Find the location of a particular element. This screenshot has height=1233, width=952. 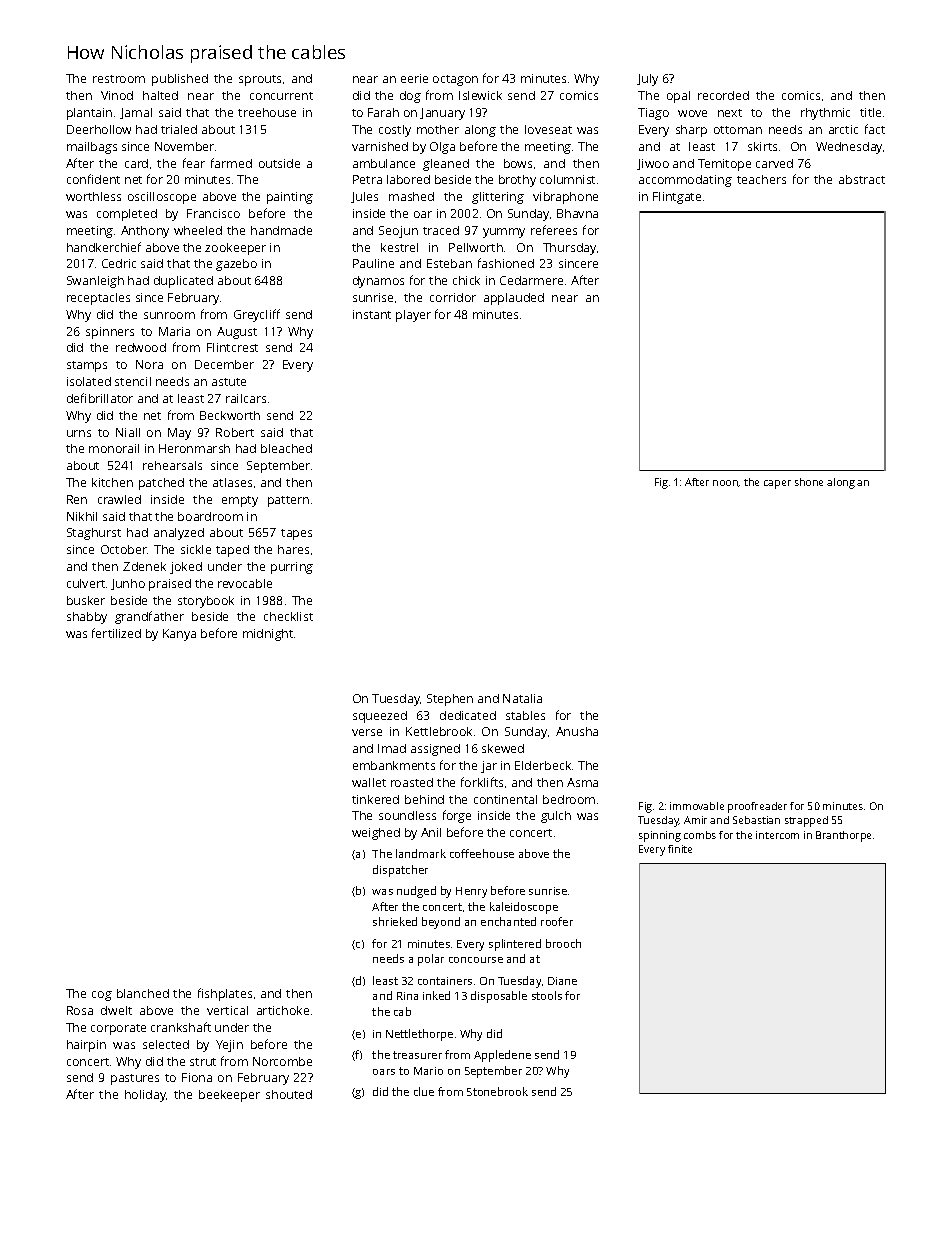

blanched is located at coordinates (143, 993).
